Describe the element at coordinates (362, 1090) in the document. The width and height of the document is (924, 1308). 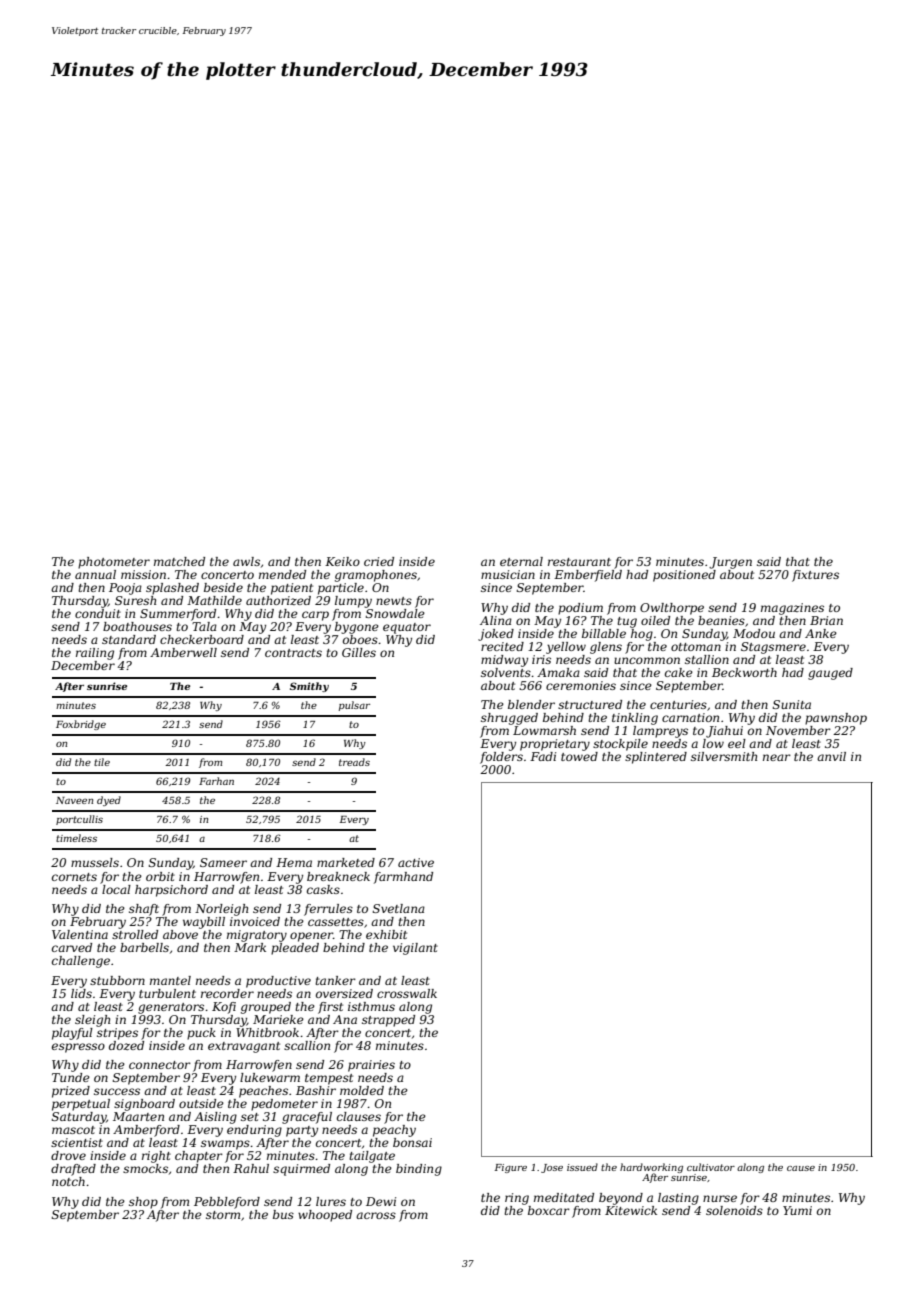
I see `molded` at that location.
